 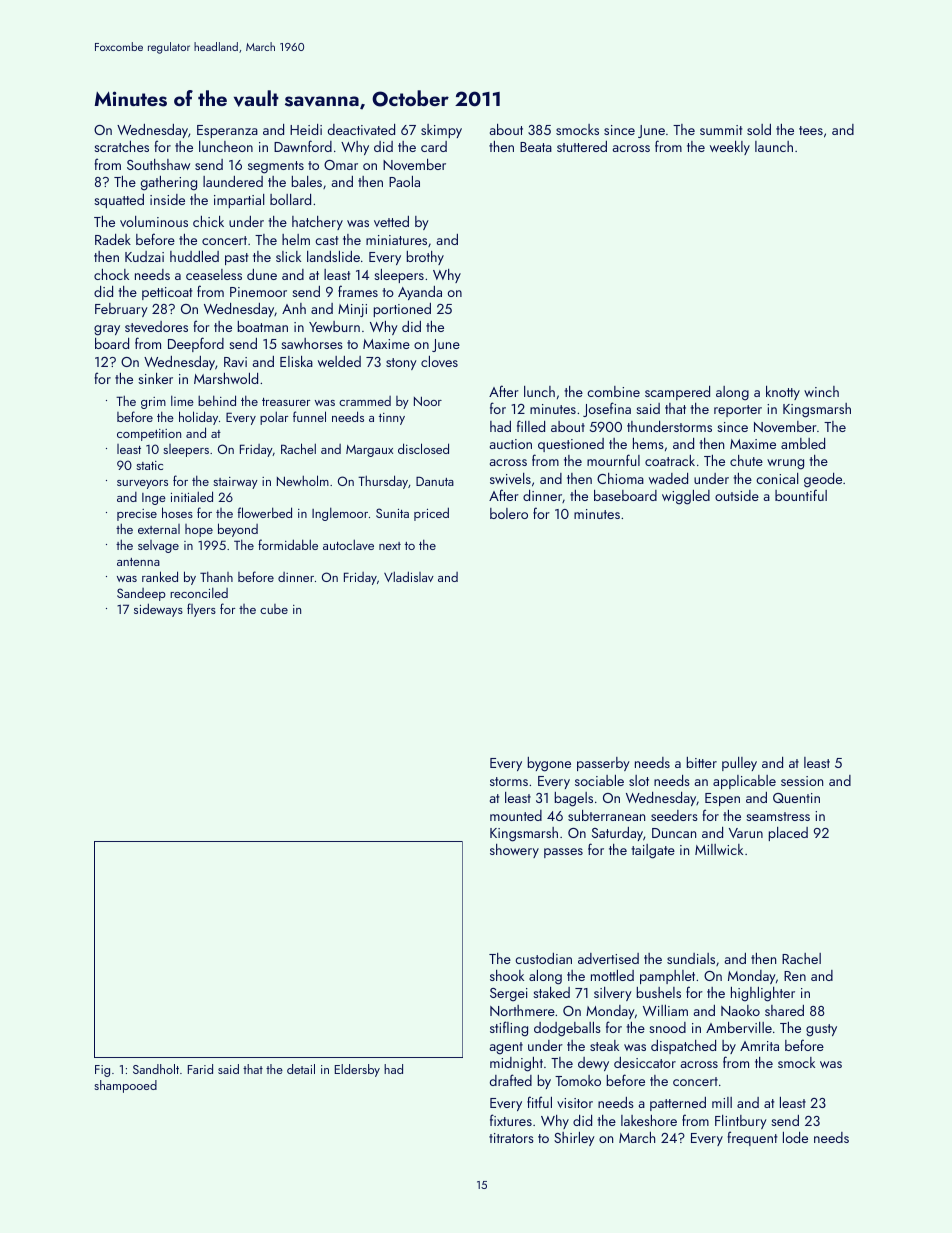 What do you see at coordinates (420, 293) in the screenshot?
I see `Ayanda` at bounding box center [420, 293].
